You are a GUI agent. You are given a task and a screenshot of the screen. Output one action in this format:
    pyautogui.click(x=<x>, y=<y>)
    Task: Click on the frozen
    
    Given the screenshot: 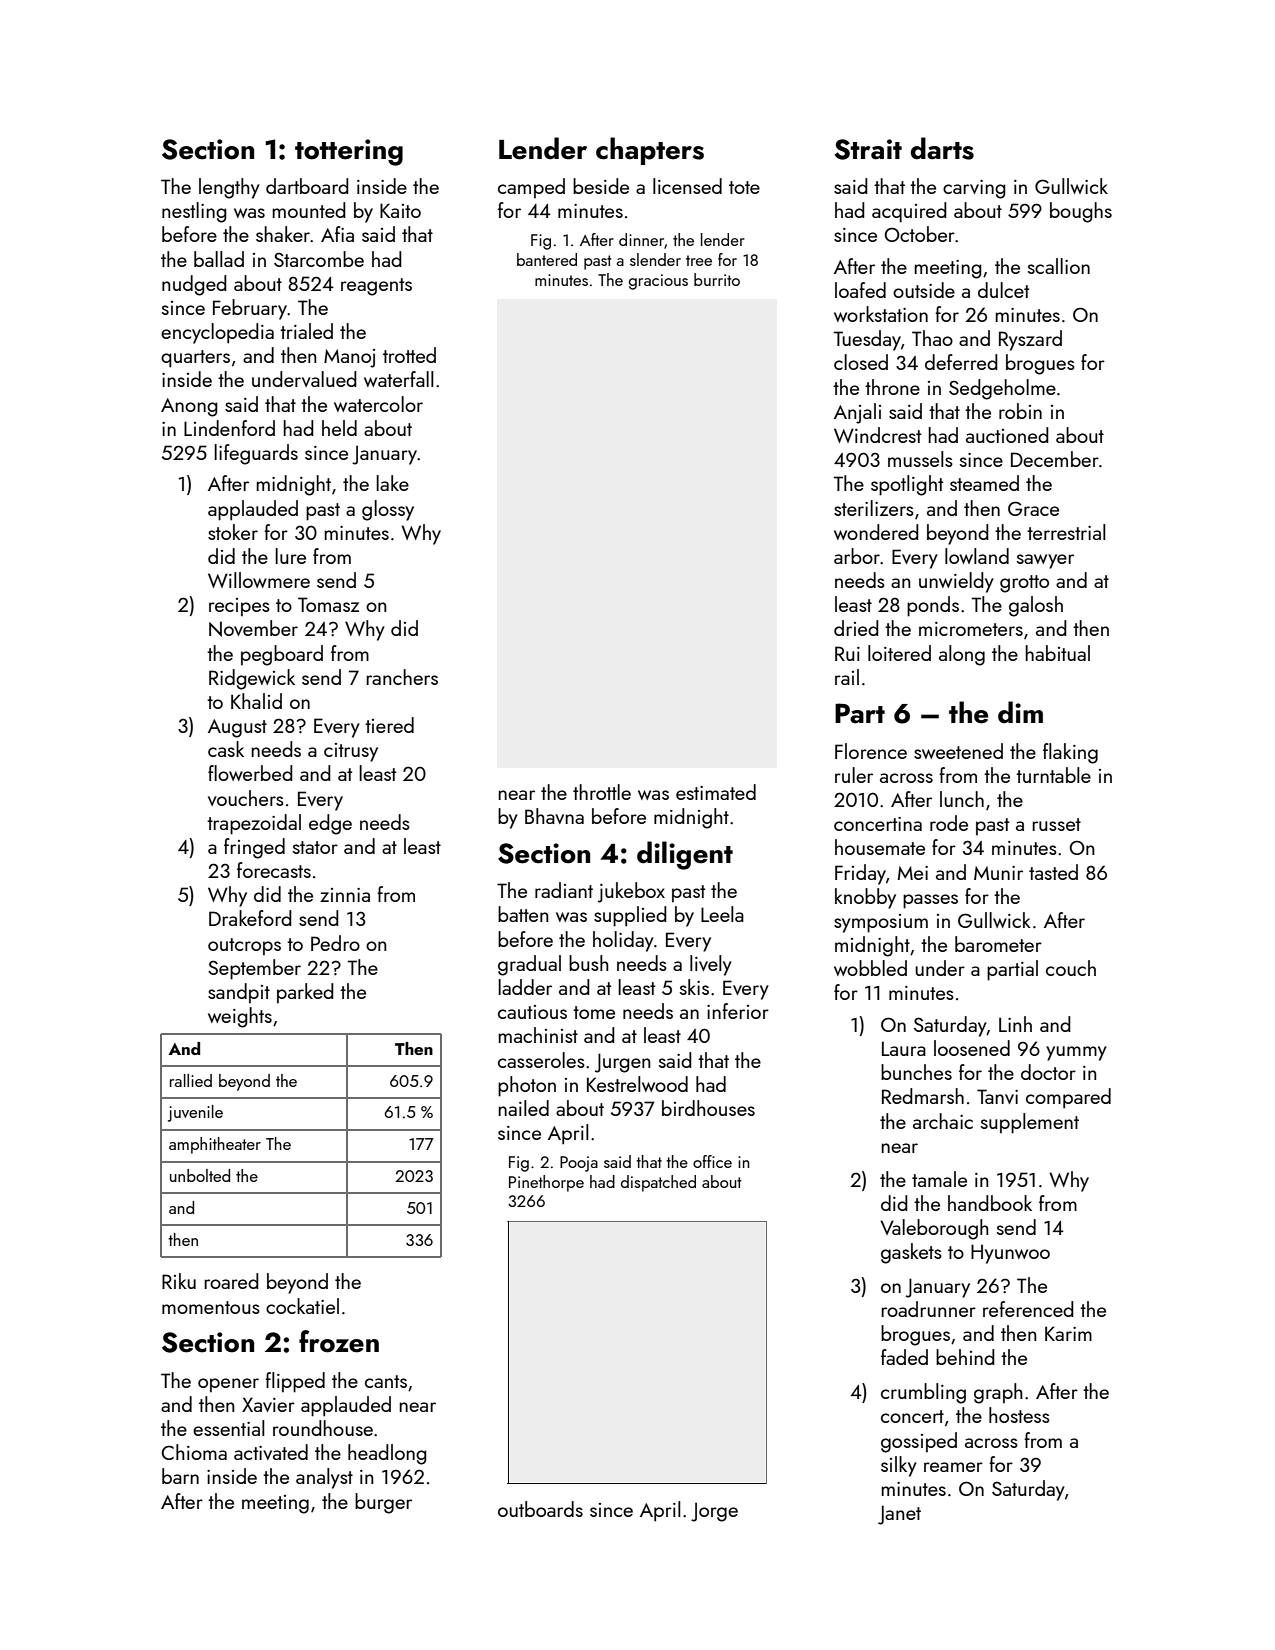 What is the action you would take?
    pyautogui.click(x=339, y=1341)
